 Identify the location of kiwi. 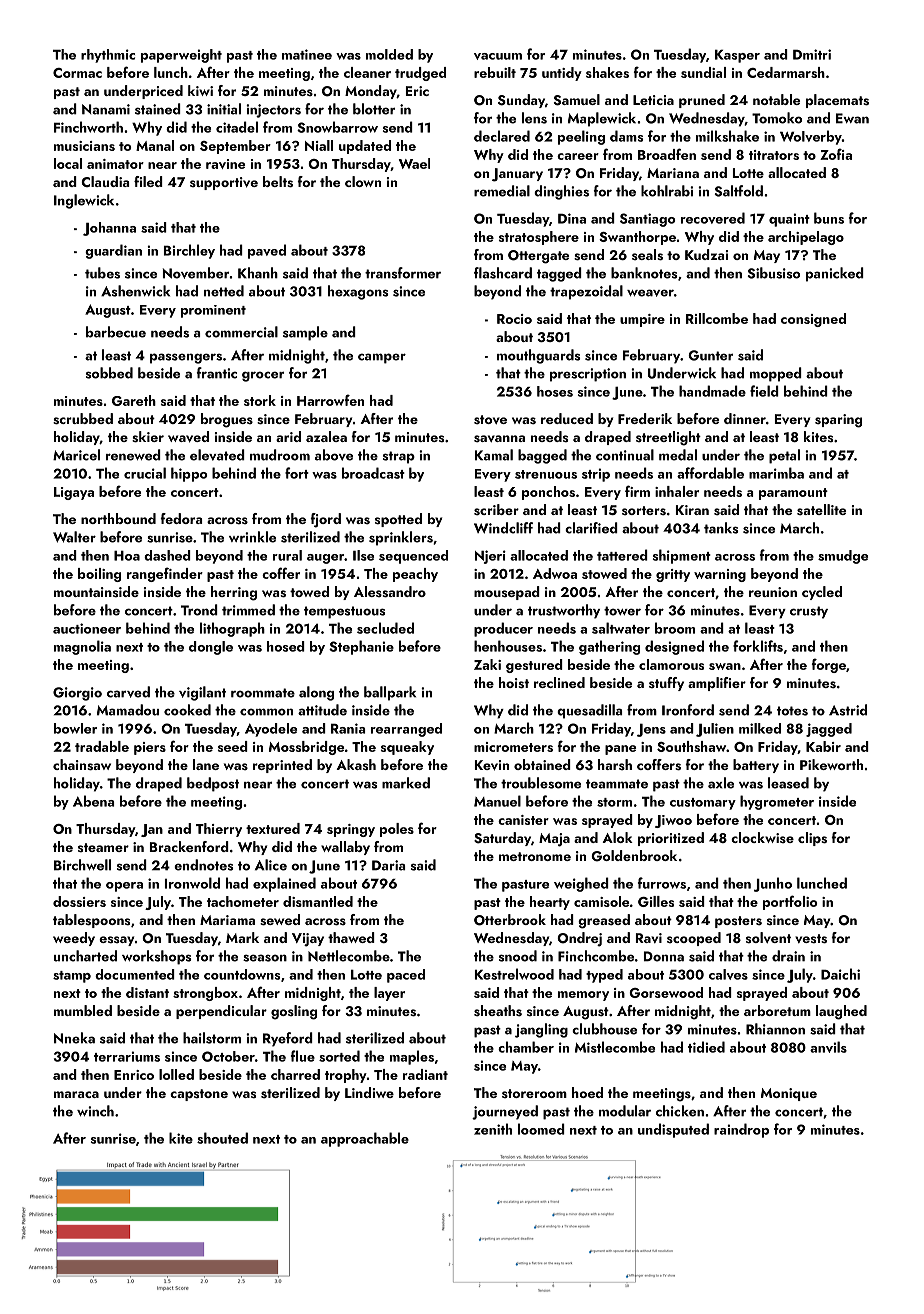
(200, 90).
